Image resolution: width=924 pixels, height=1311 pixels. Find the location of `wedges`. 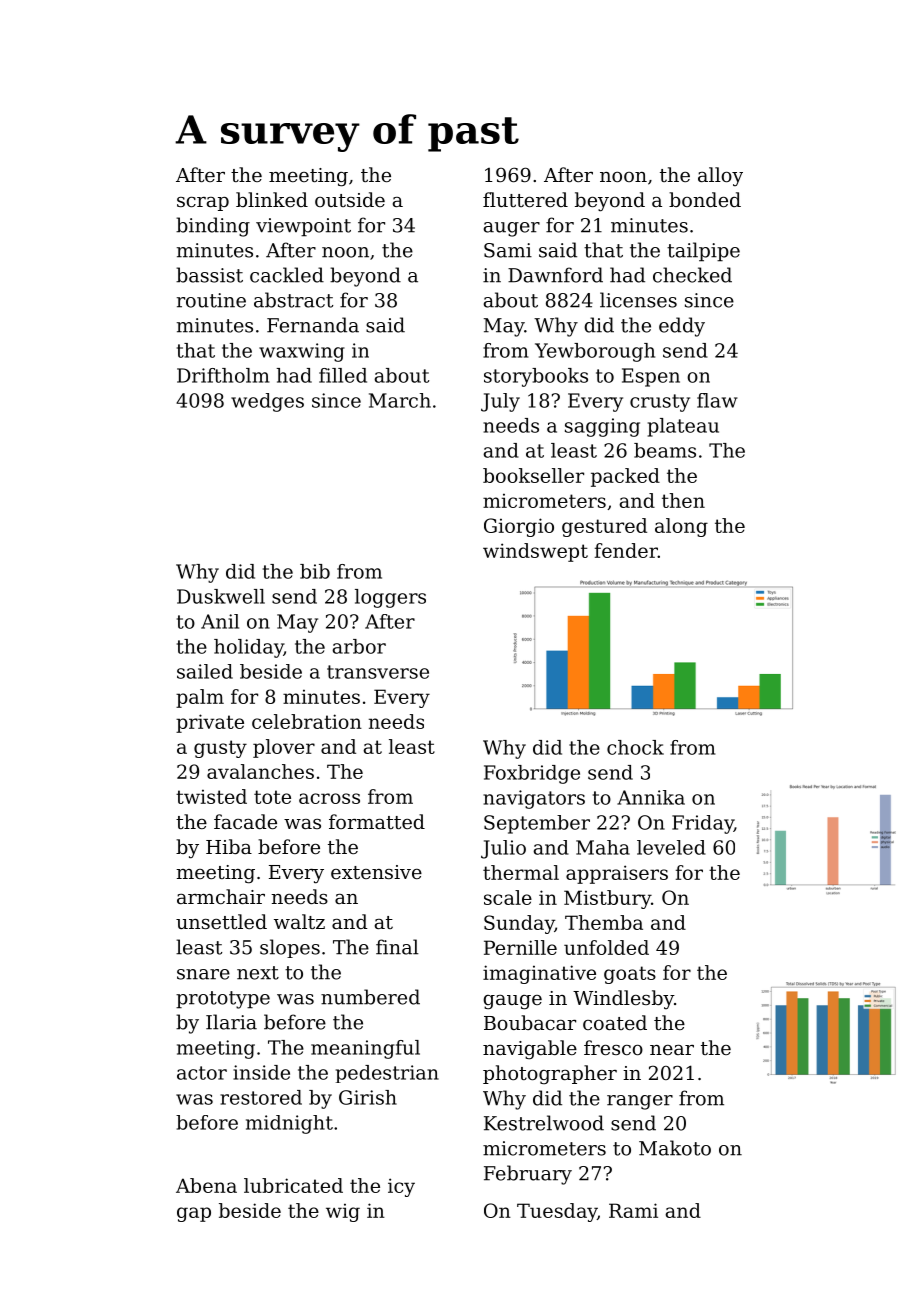

wedges is located at coordinates (267, 402).
